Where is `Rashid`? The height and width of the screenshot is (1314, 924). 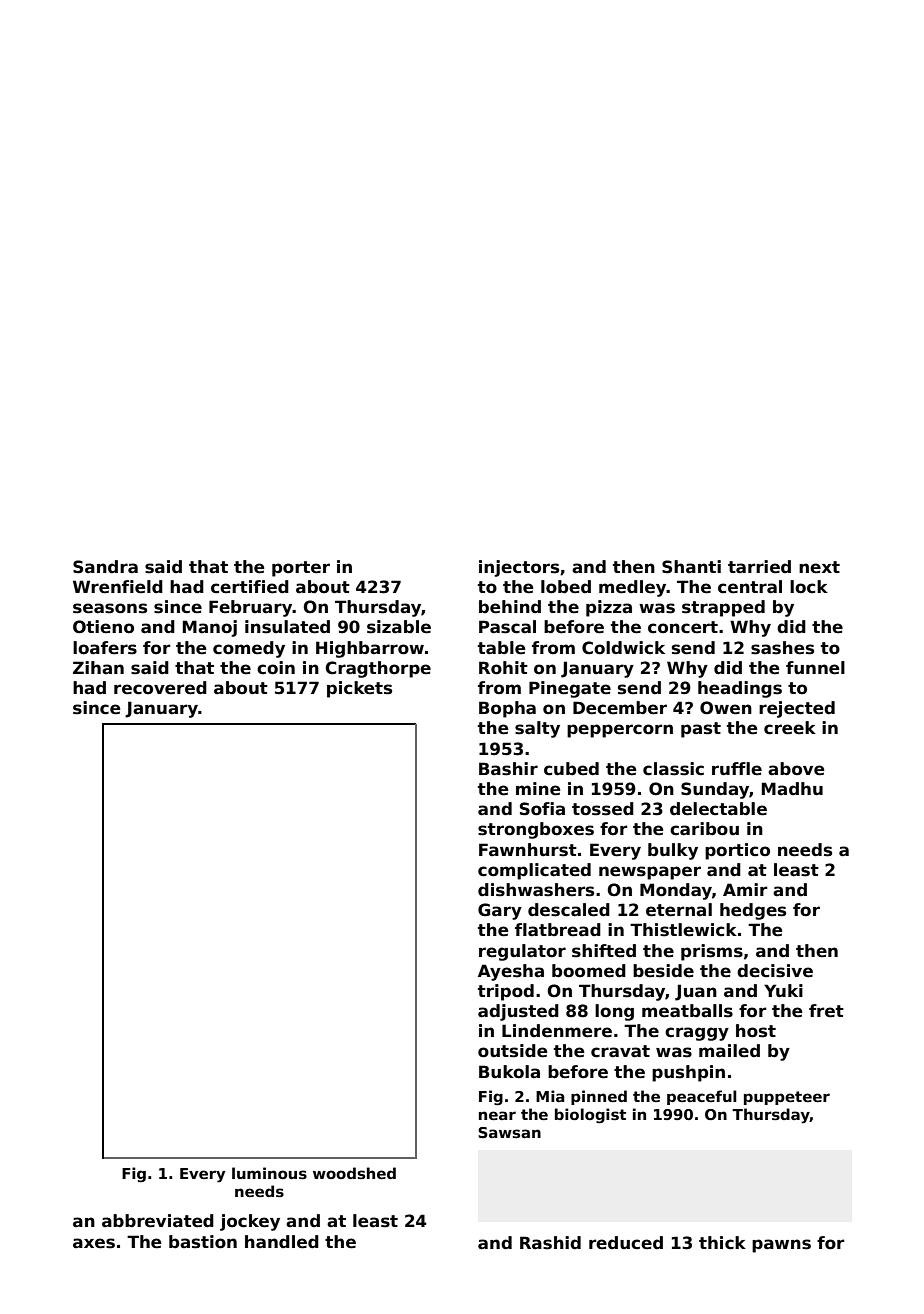 Rashid is located at coordinates (550, 1243).
